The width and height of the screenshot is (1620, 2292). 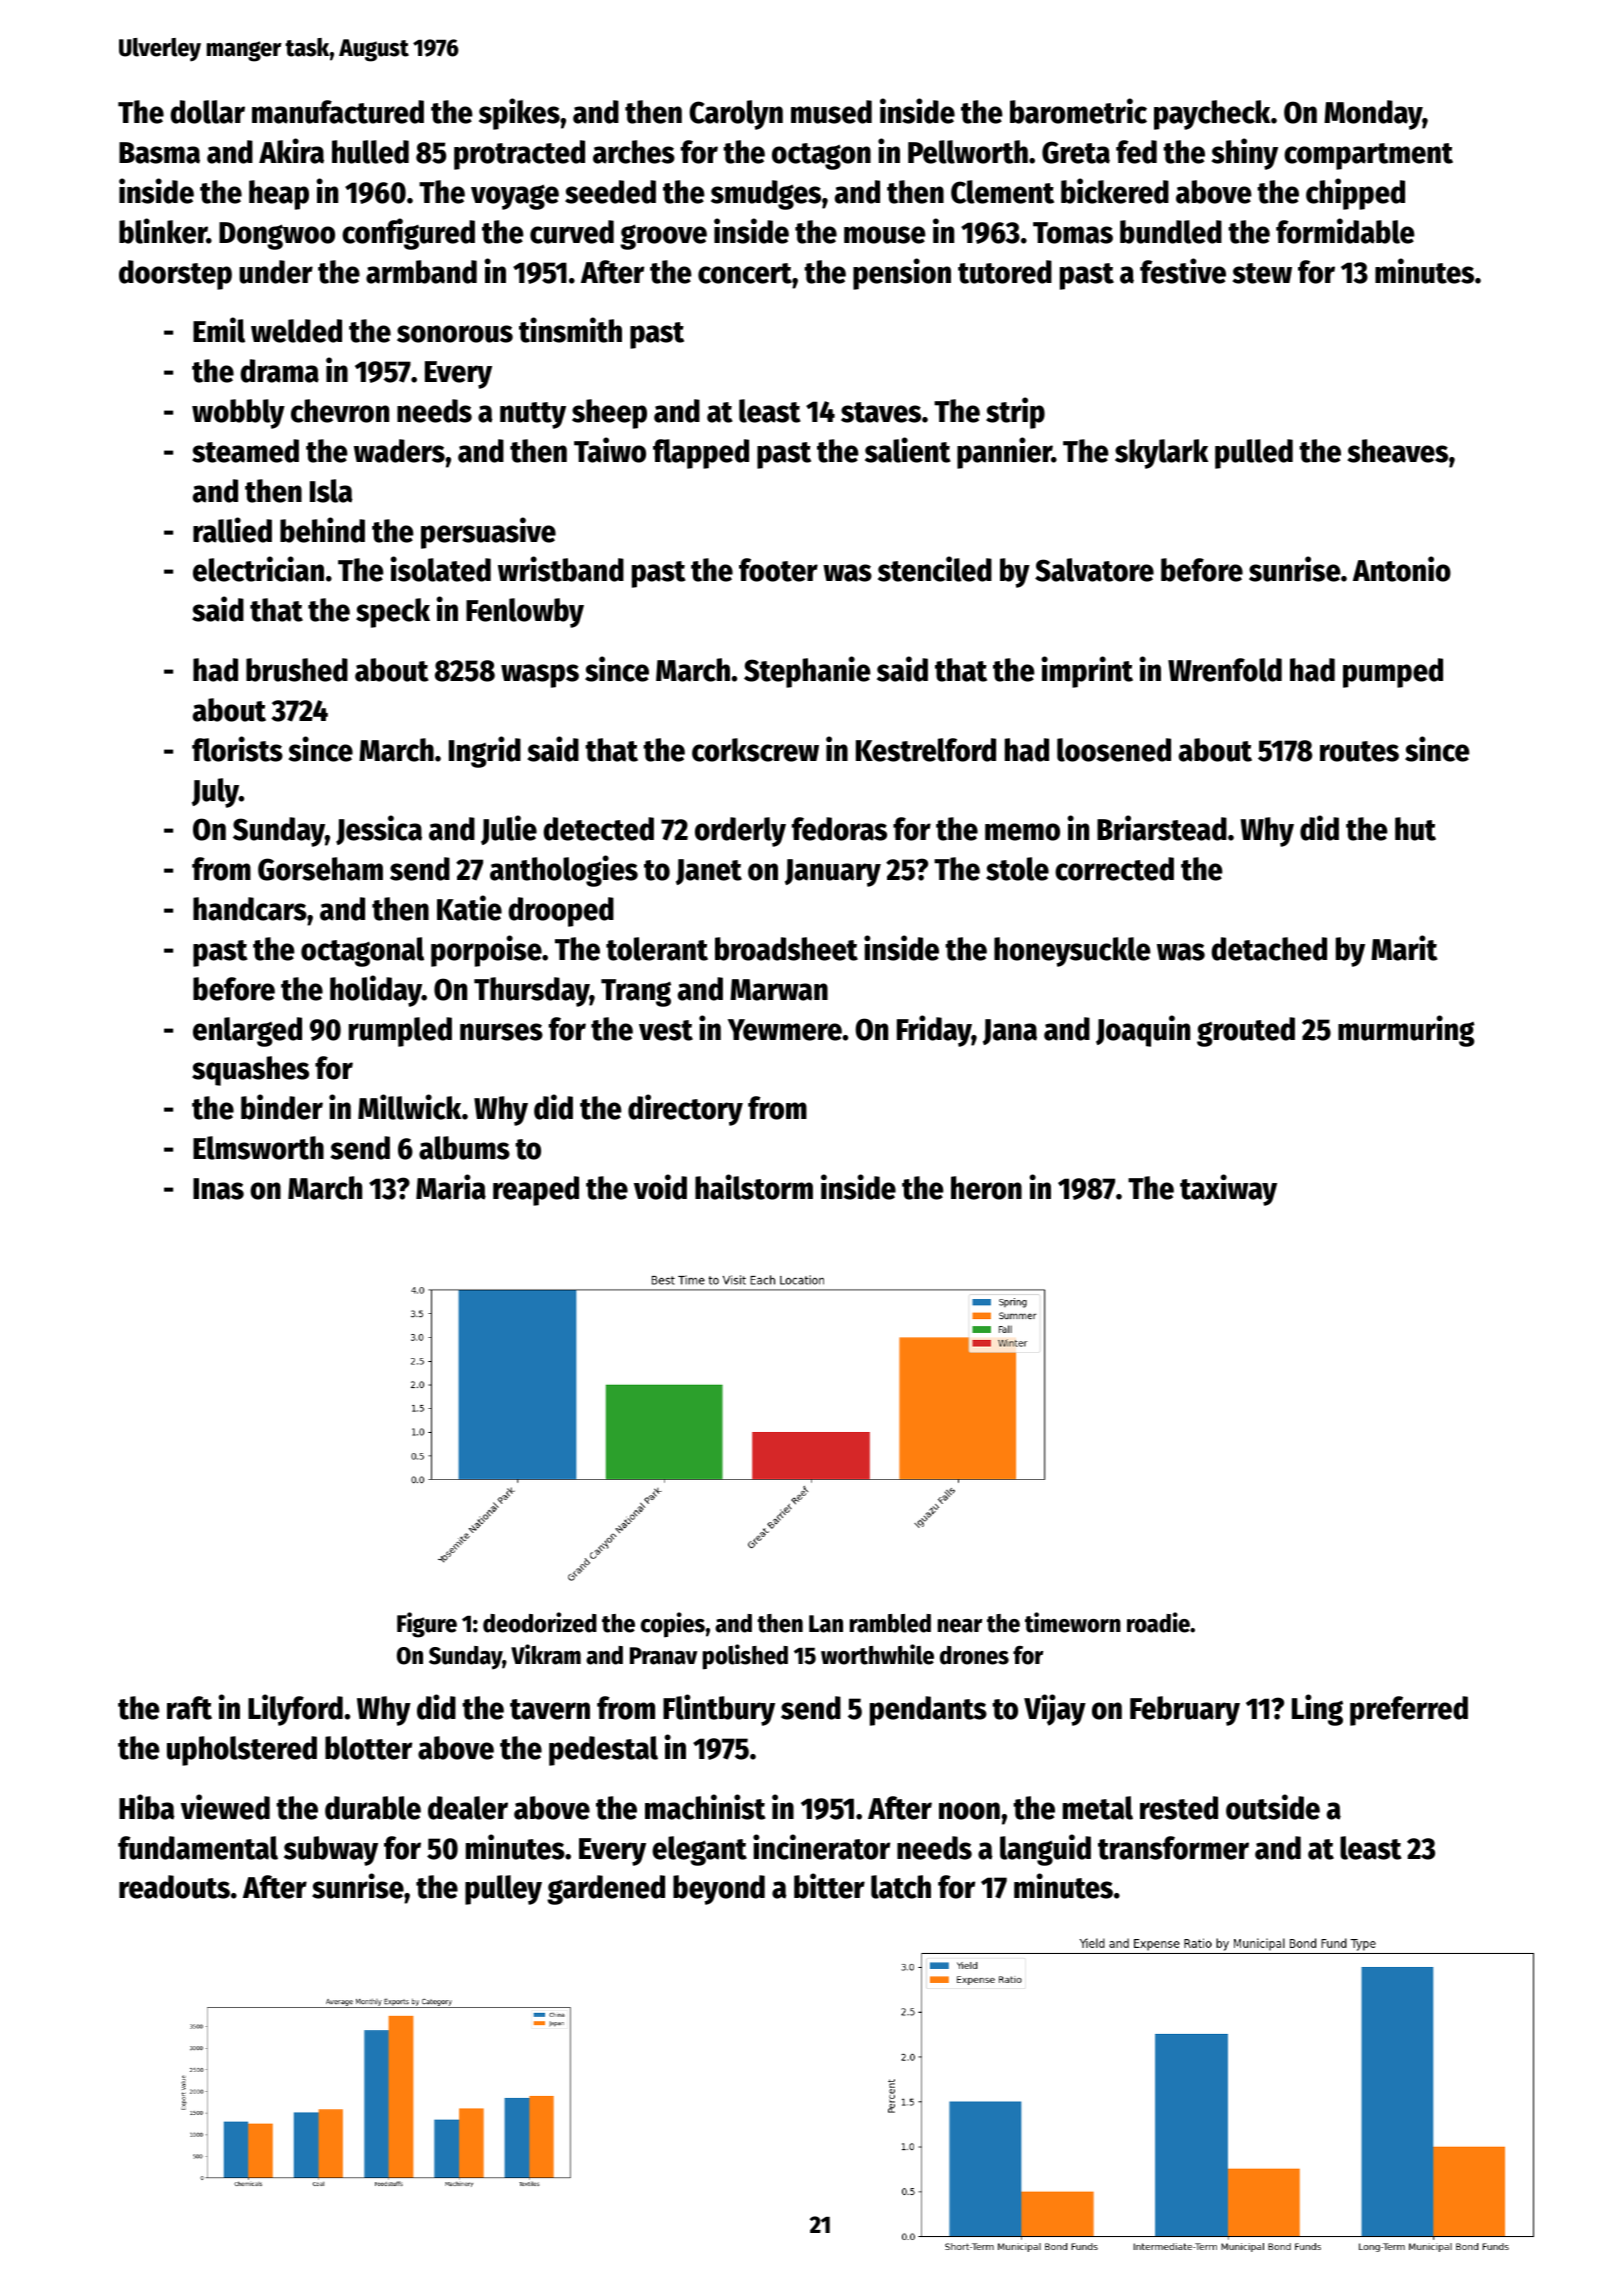 I want to click on heron, so click(x=986, y=1188).
